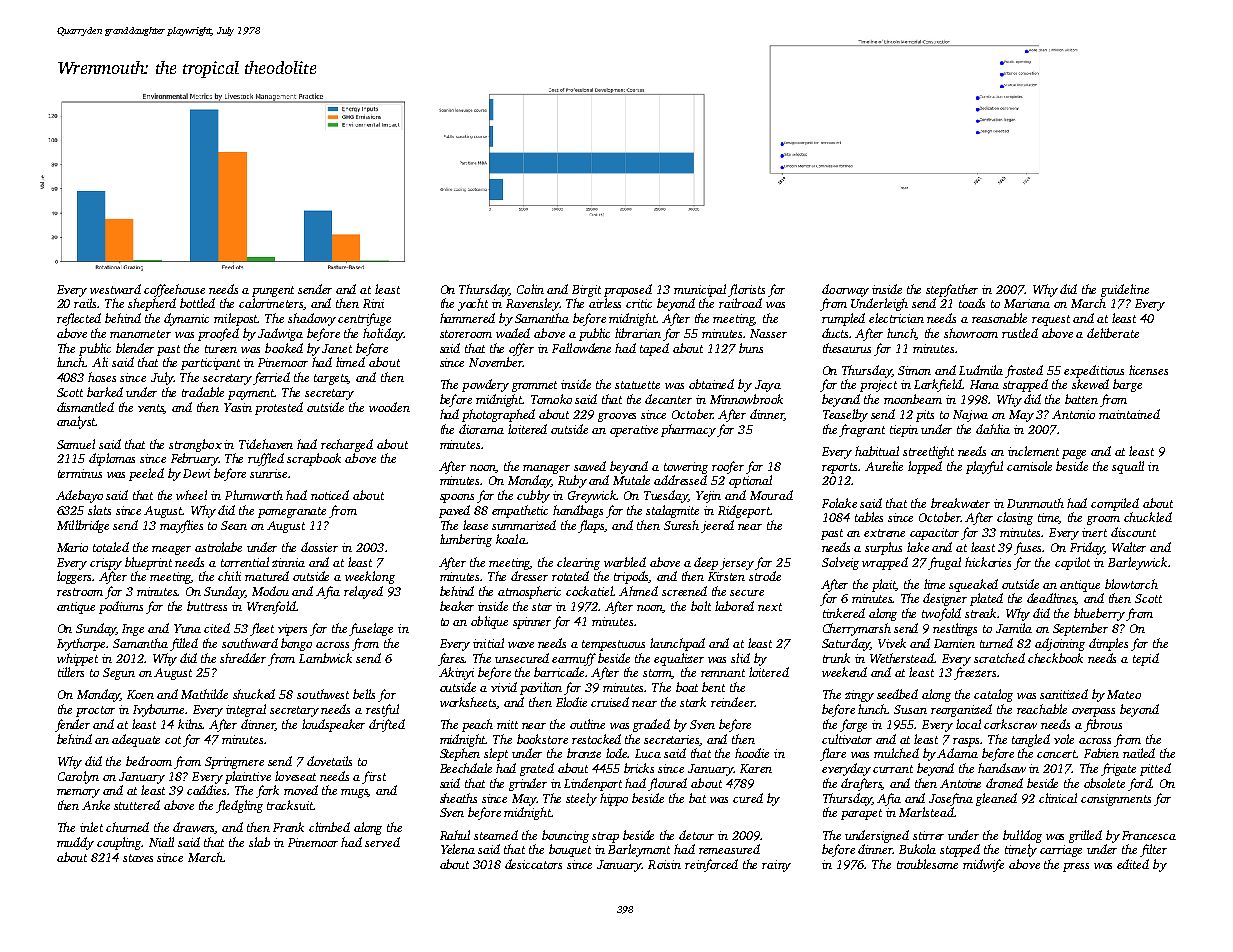 This document has height=952, width=1233. Describe the element at coordinates (337, 348) in the document. I see `Janet` at that location.
